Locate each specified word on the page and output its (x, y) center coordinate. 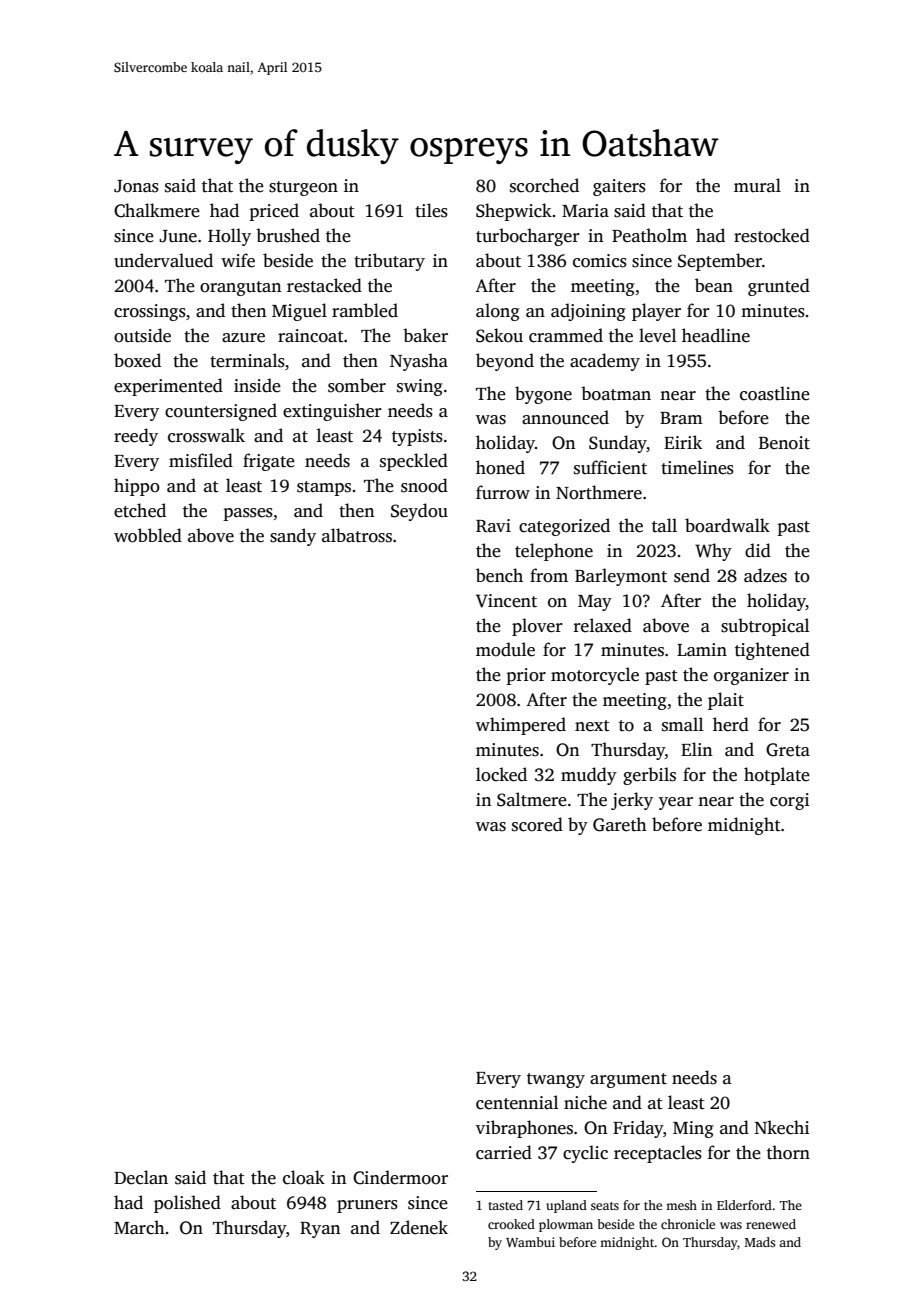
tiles (431, 210)
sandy (293, 537)
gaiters (619, 187)
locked (501, 774)
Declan (141, 1177)
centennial (517, 1102)
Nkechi (782, 1127)
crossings (150, 312)
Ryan (320, 1230)
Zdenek (419, 1227)
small (682, 724)
